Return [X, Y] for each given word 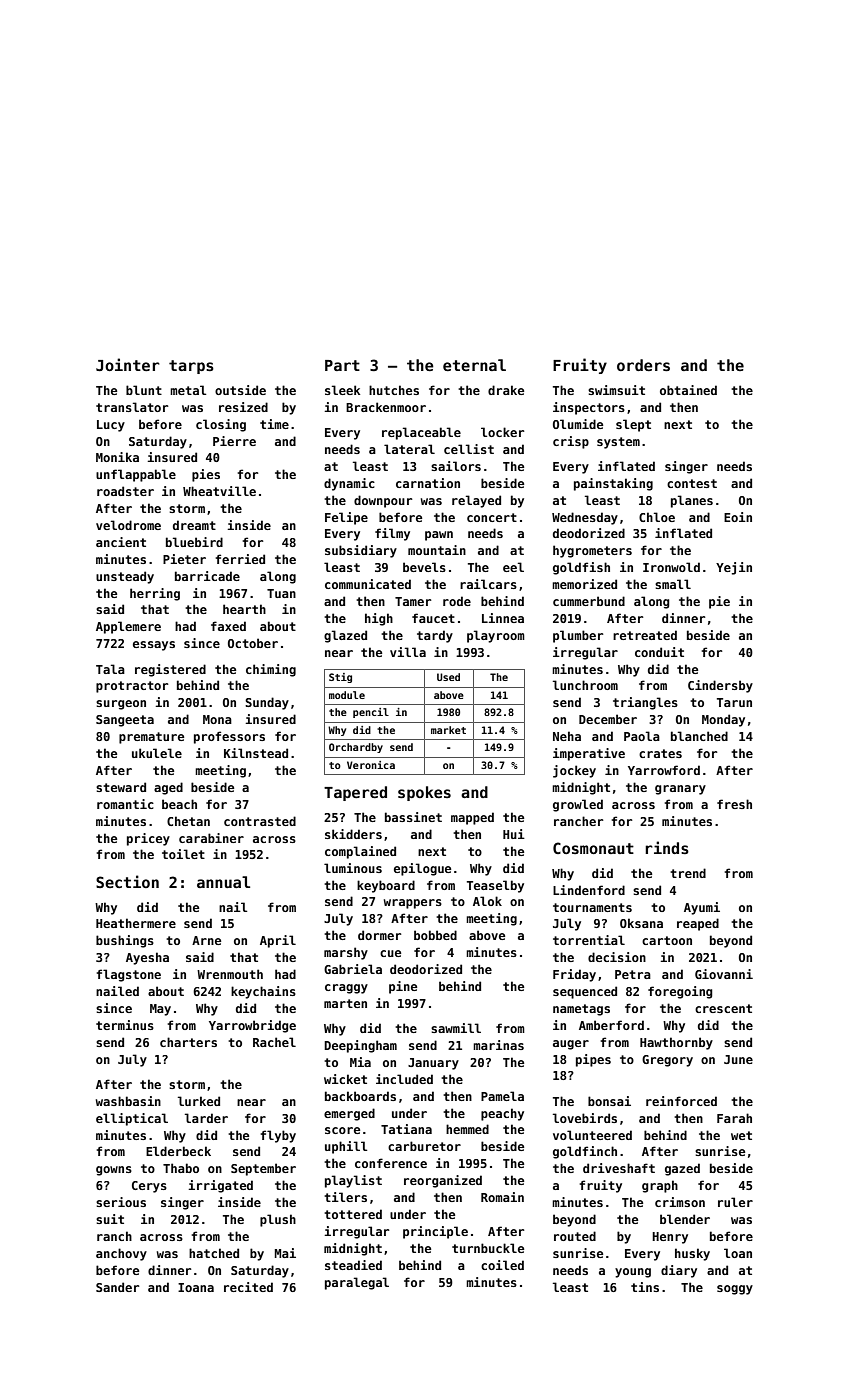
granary [680, 790]
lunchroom [585, 685]
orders [643, 365]
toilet [183, 854]
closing [221, 425]
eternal [474, 365]
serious [121, 1202]
